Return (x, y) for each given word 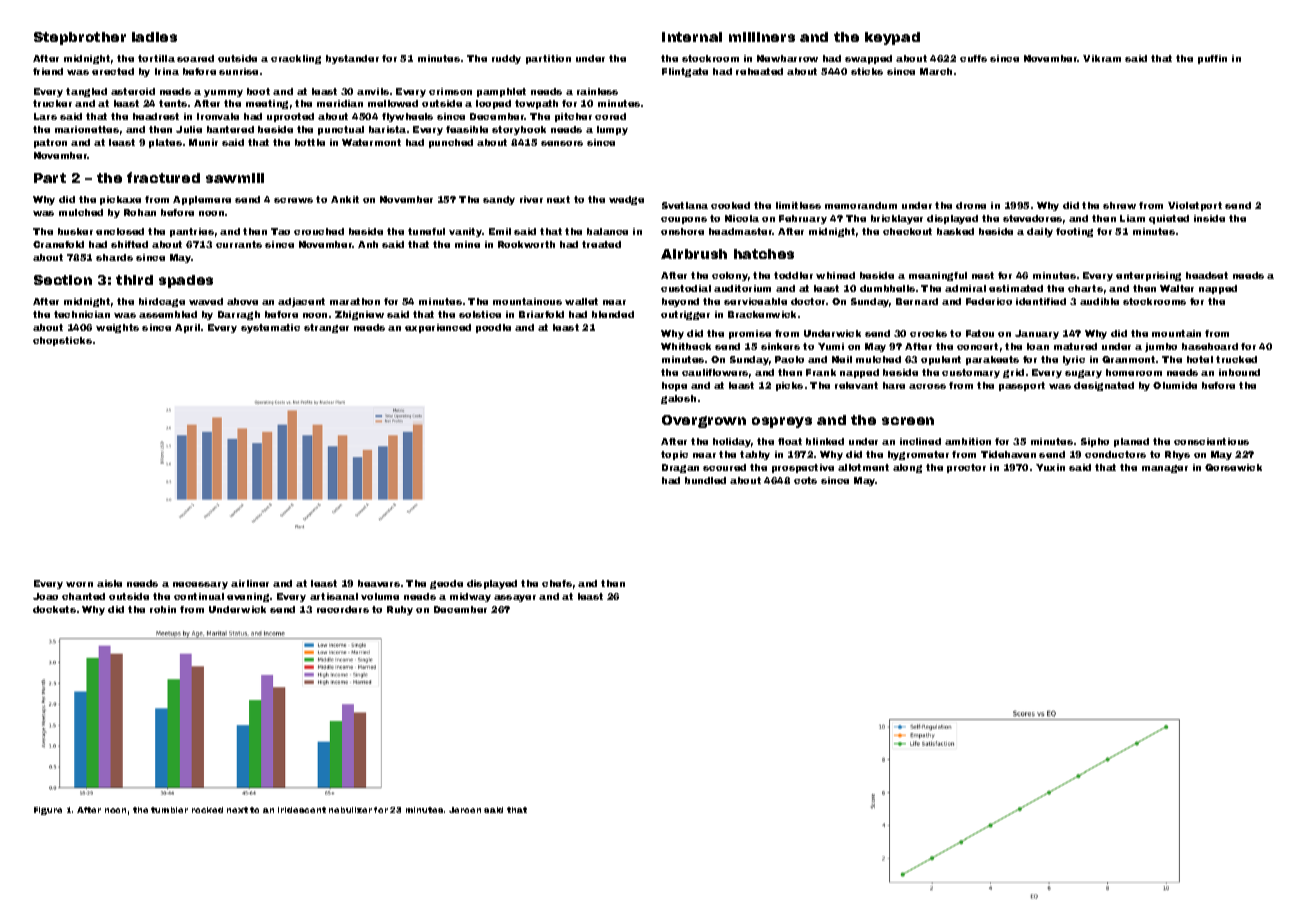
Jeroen (465, 810)
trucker (52, 103)
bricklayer (897, 219)
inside (1209, 218)
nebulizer (350, 810)
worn (79, 584)
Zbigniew (359, 315)
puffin (1212, 59)
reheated (759, 71)
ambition (968, 441)
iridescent (302, 810)
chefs (557, 583)
